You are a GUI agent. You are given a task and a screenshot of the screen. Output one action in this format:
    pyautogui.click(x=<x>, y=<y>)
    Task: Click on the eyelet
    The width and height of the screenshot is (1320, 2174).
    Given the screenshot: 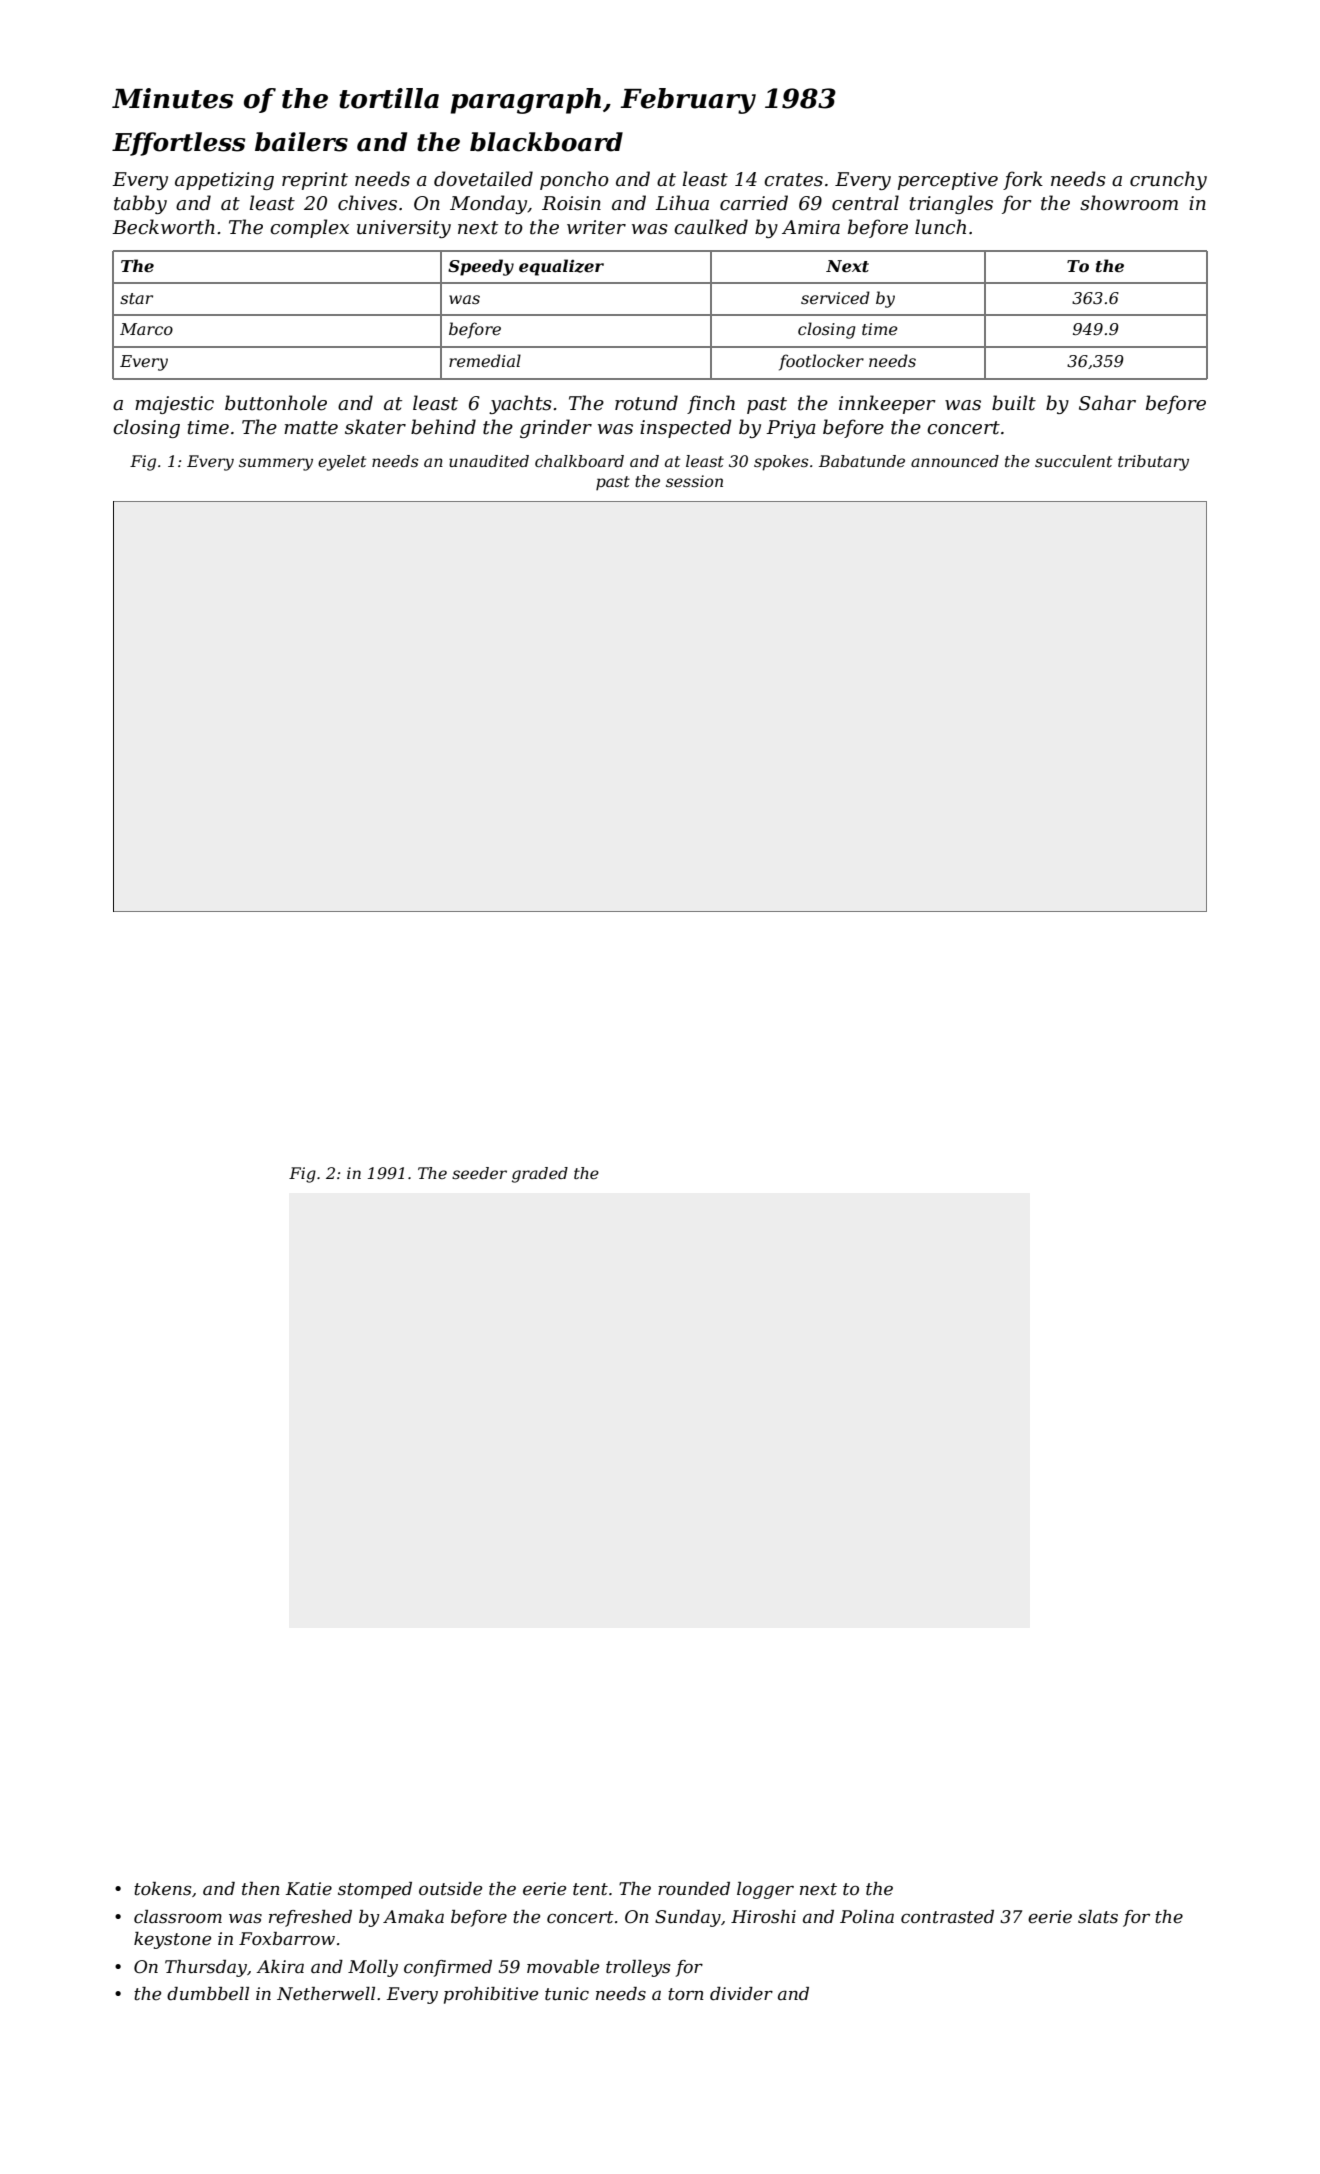 What is the action you would take?
    pyautogui.click(x=342, y=463)
